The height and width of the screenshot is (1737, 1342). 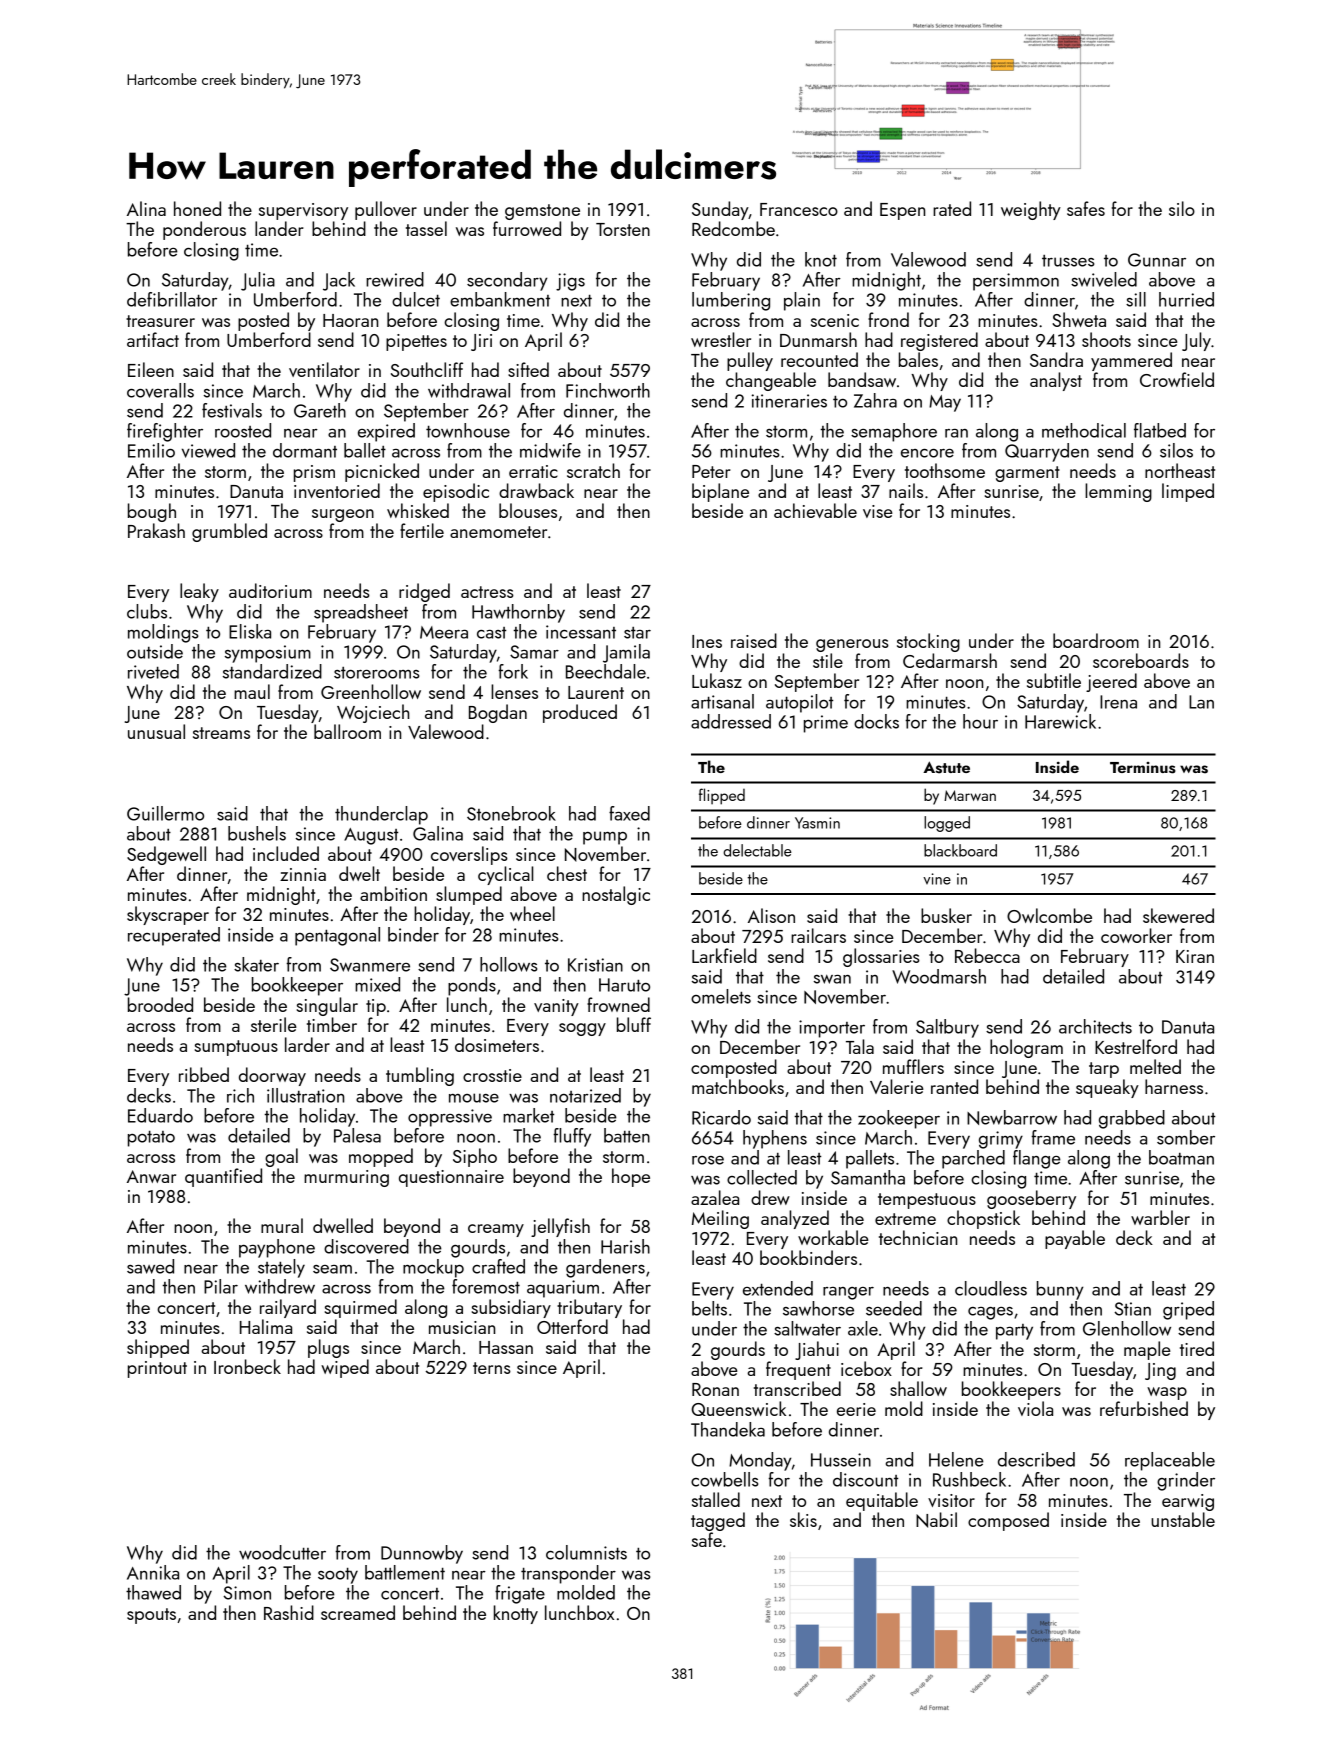 I want to click on Torsten, so click(x=623, y=229).
